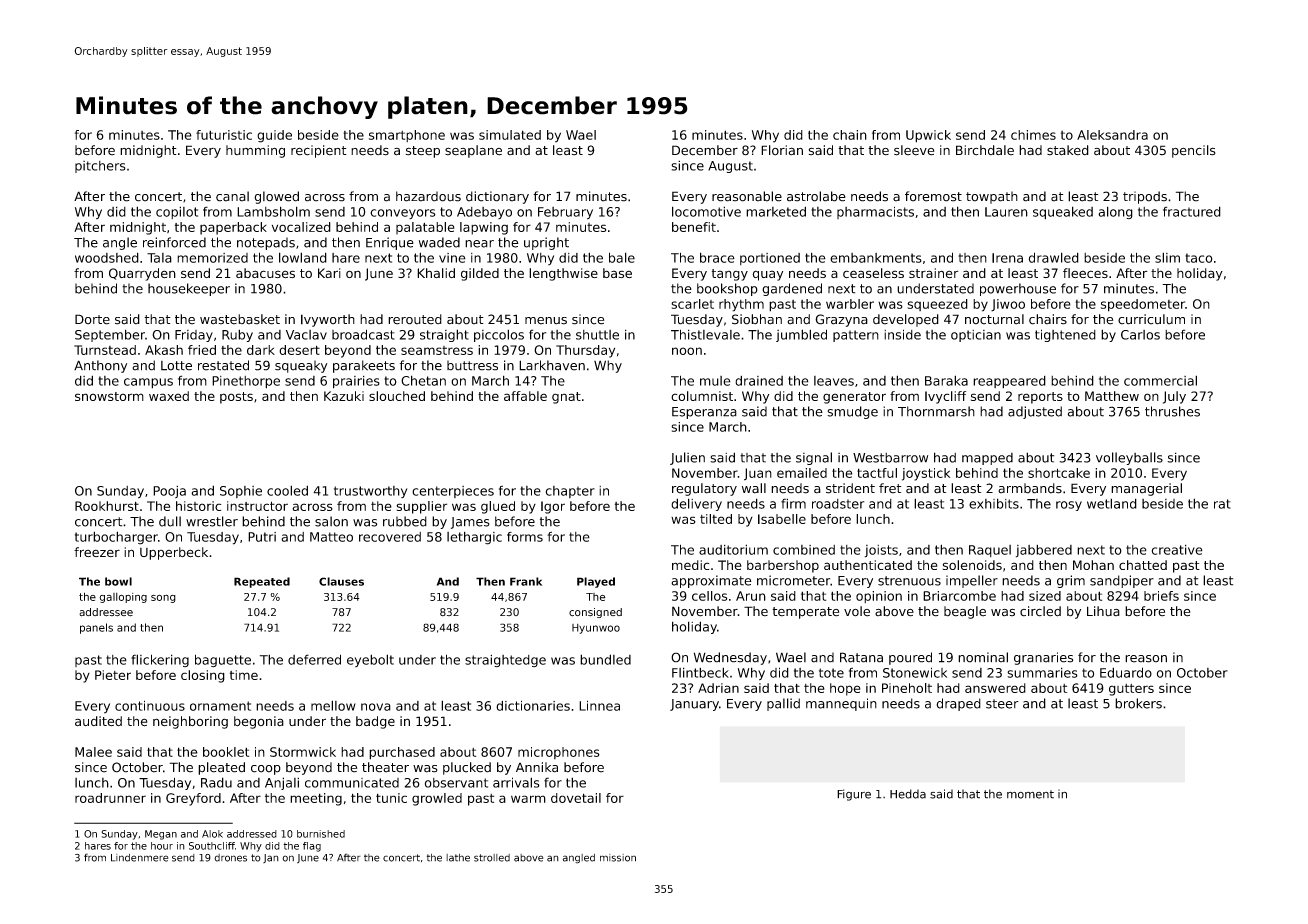 The width and height of the screenshot is (1308, 924). What do you see at coordinates (265, 273) in the screenshot?
I see `abacuses` at bounding box center [265, 273].
